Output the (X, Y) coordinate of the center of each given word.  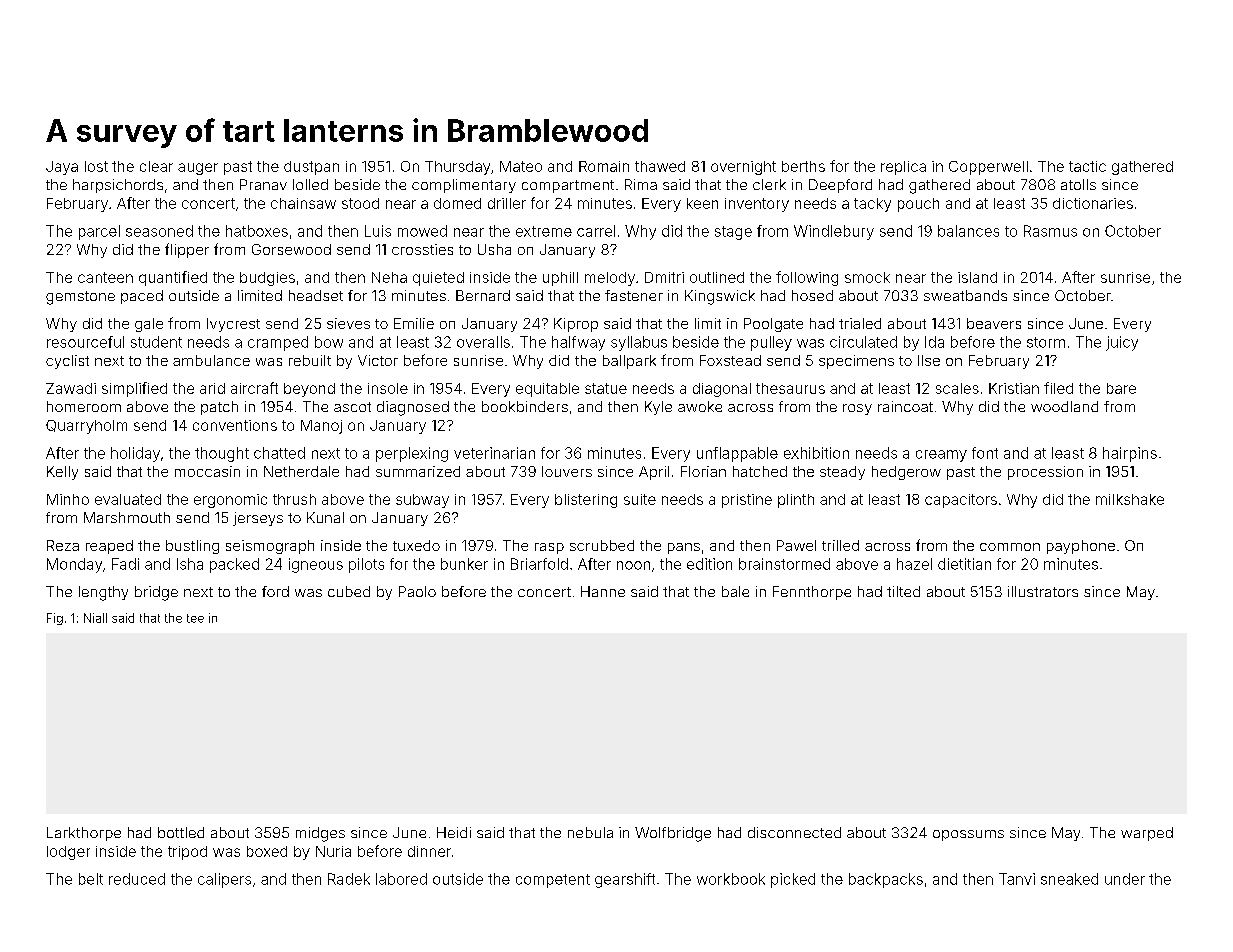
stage (733, 233)
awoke (700, 406)
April (654, 473)
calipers (224, 880)
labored (401, 879)
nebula (590, 832)
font (985, 453)
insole (388, 388)
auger (198, 169)
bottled (181, 832)
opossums (968, 835)
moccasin (207, 471)
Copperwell (988, 168)
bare (1121, 388)
